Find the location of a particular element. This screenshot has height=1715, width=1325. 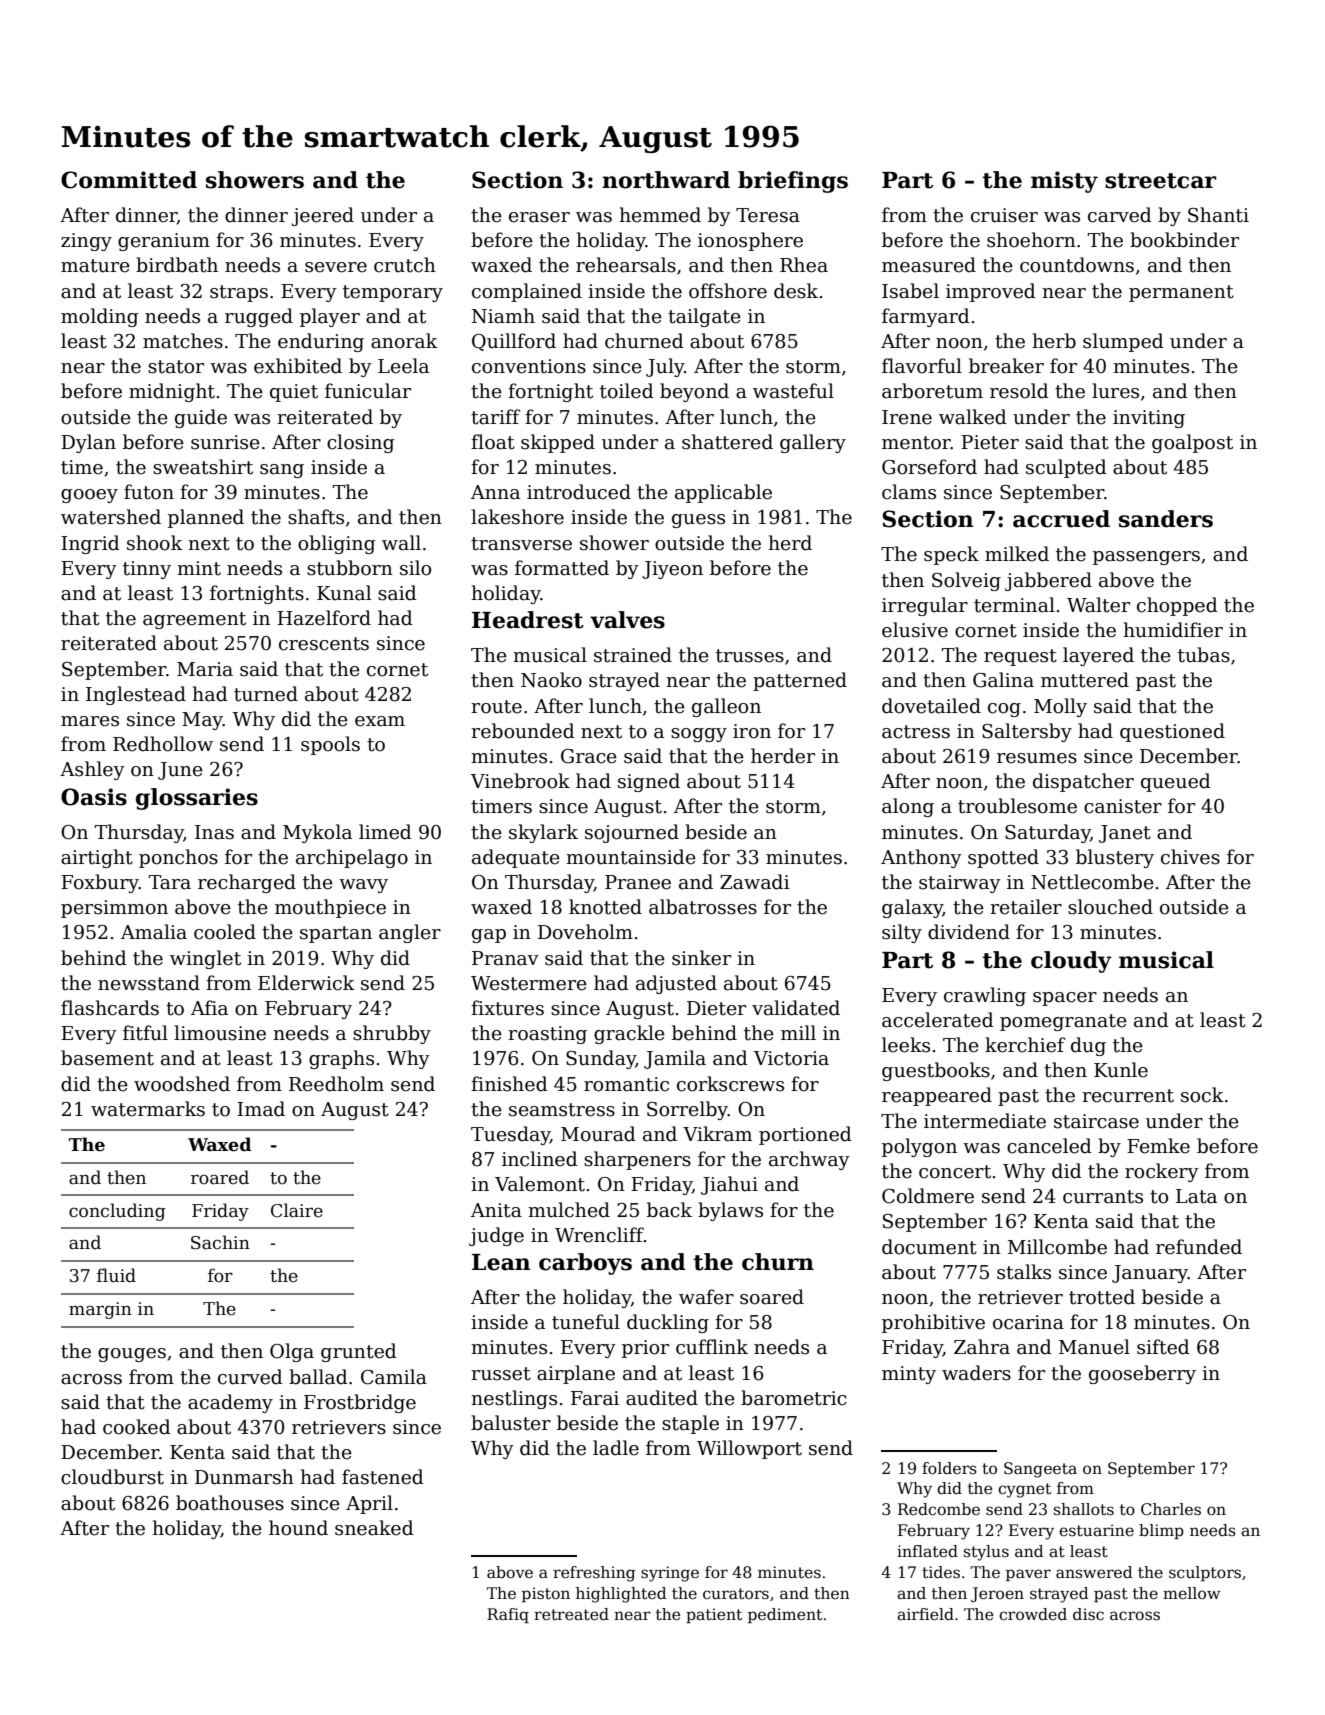

patterned is located at coordinates (800, 681).
